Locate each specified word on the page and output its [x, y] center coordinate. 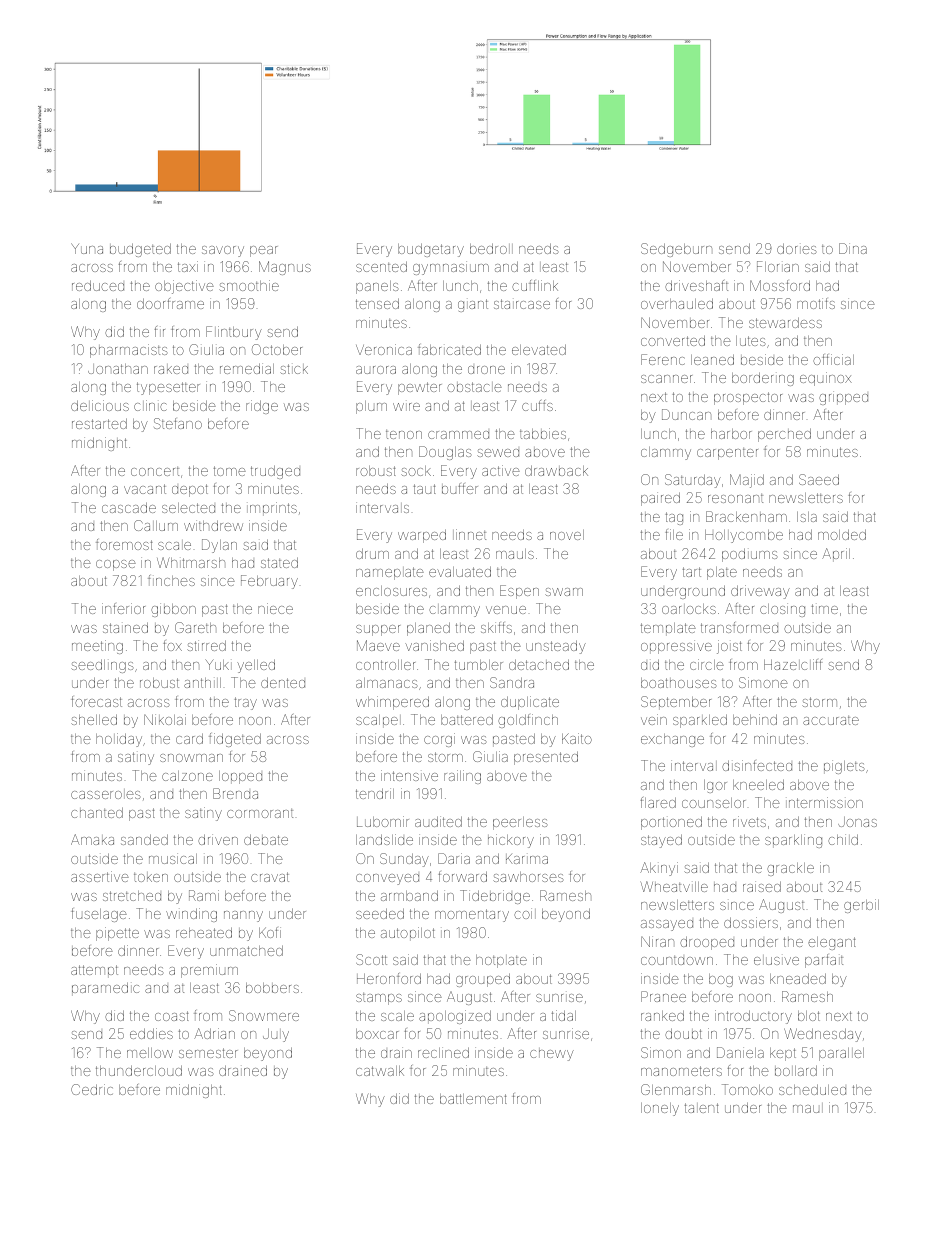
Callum [156, 525]
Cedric [92, 1089]
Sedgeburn [676, 250]
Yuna [87, 248]
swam [564, 592]
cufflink [535, 285]
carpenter [727, 454]
